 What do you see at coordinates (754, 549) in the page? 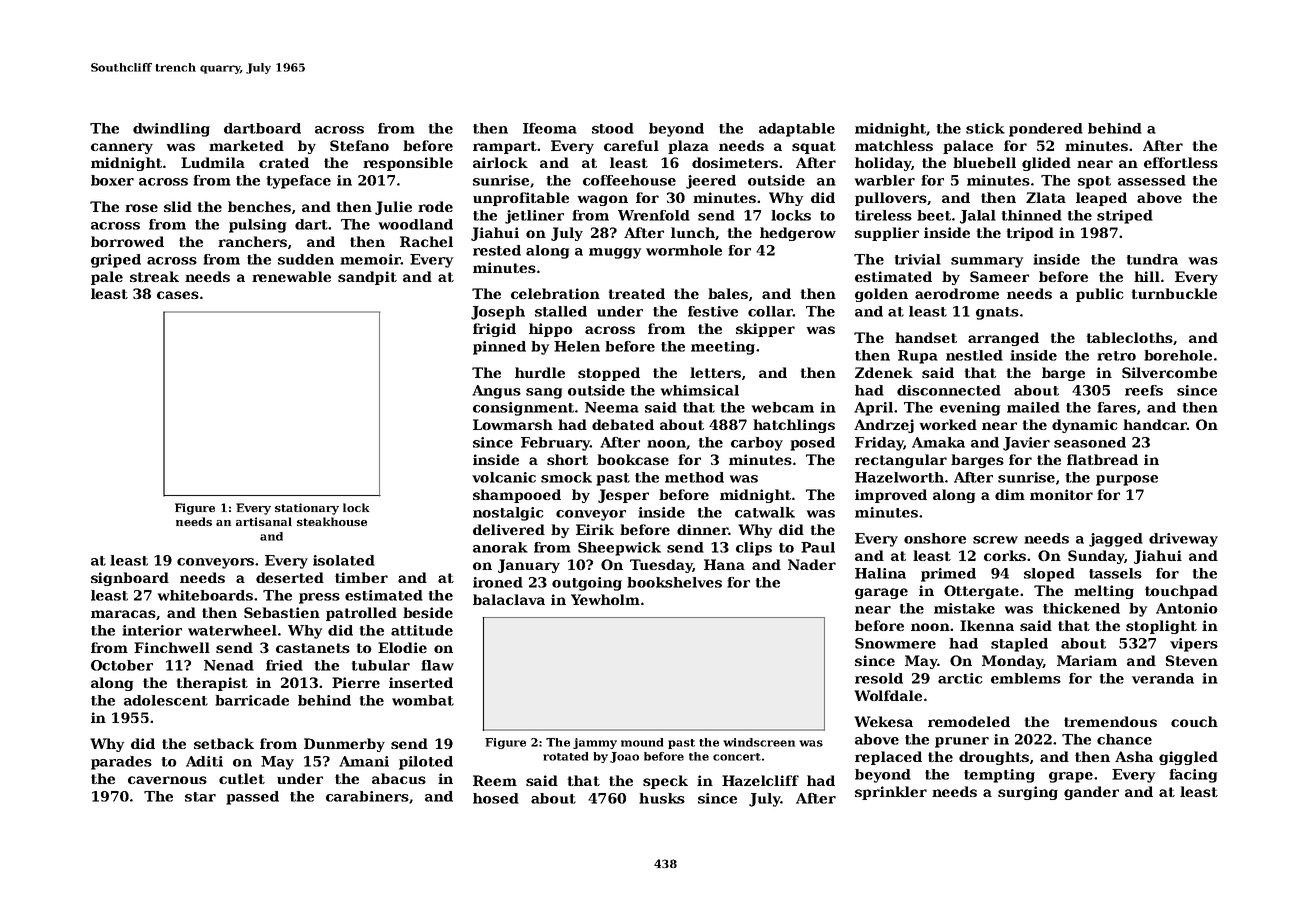
I see `clips` at bounding box center [754, 549].
